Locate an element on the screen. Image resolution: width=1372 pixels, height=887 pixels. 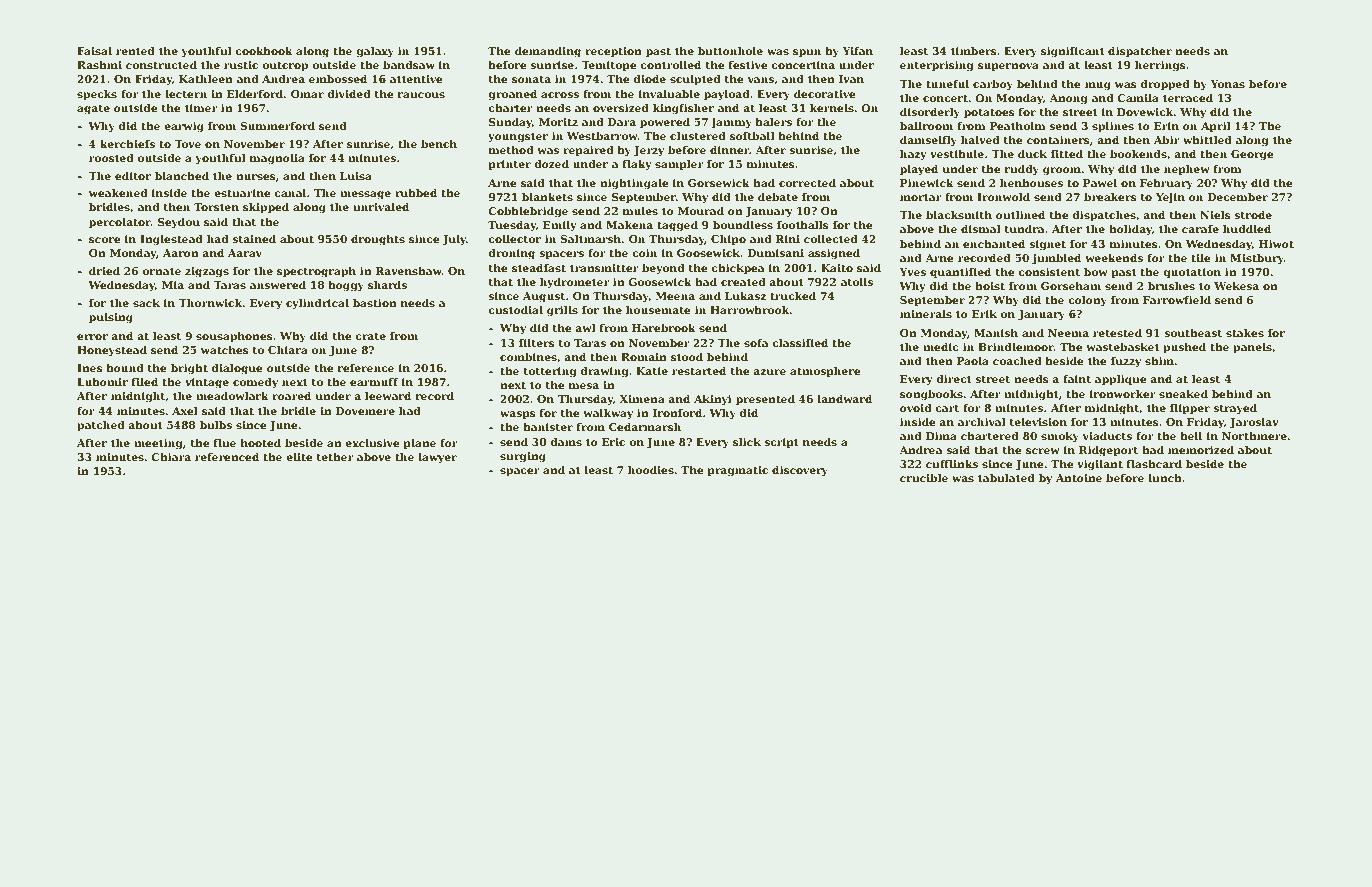
elite is located at coordinates (299, 457).
